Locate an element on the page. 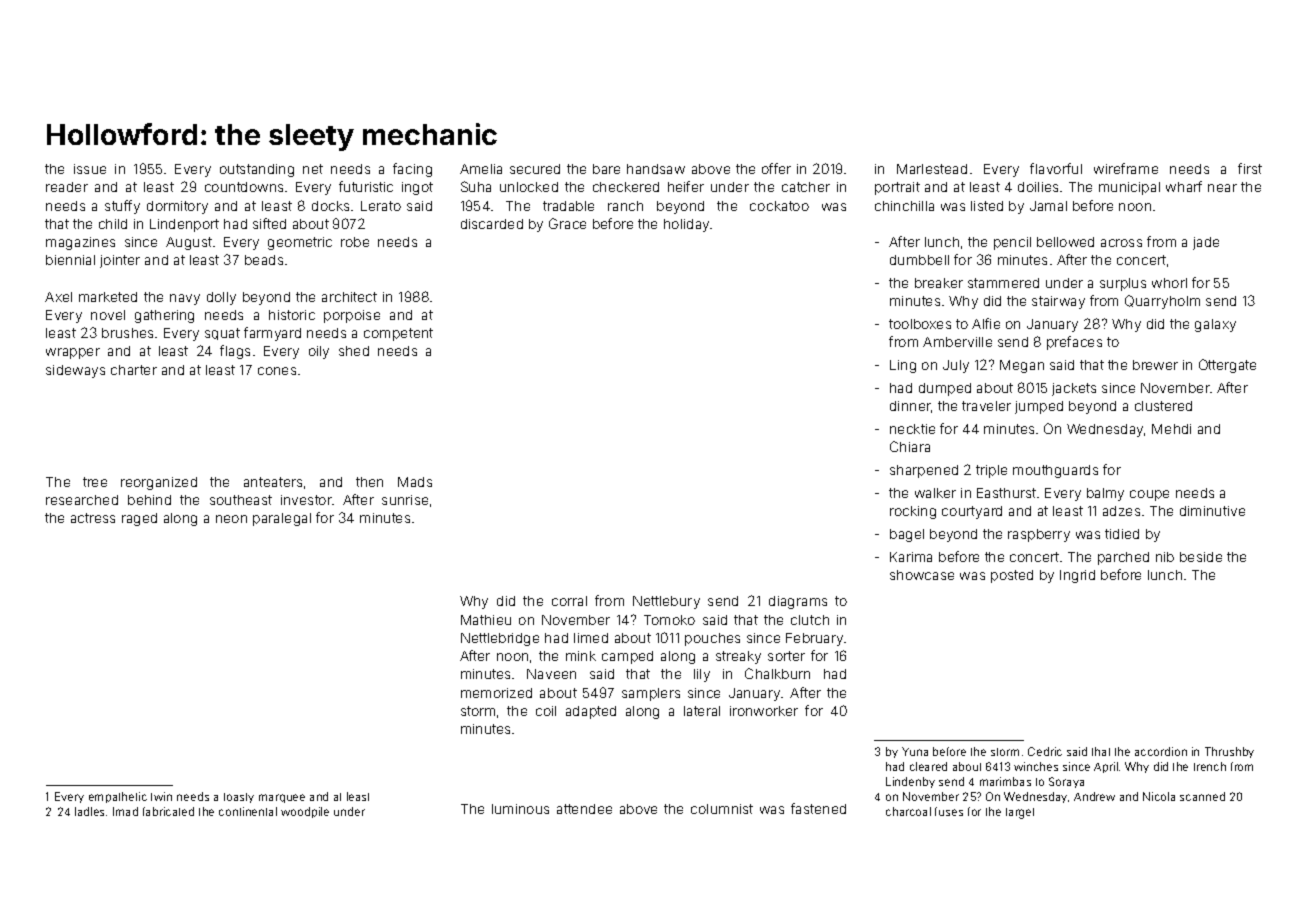 The image size is (1308, 924). sideways is located at coordinates (75, 371).
